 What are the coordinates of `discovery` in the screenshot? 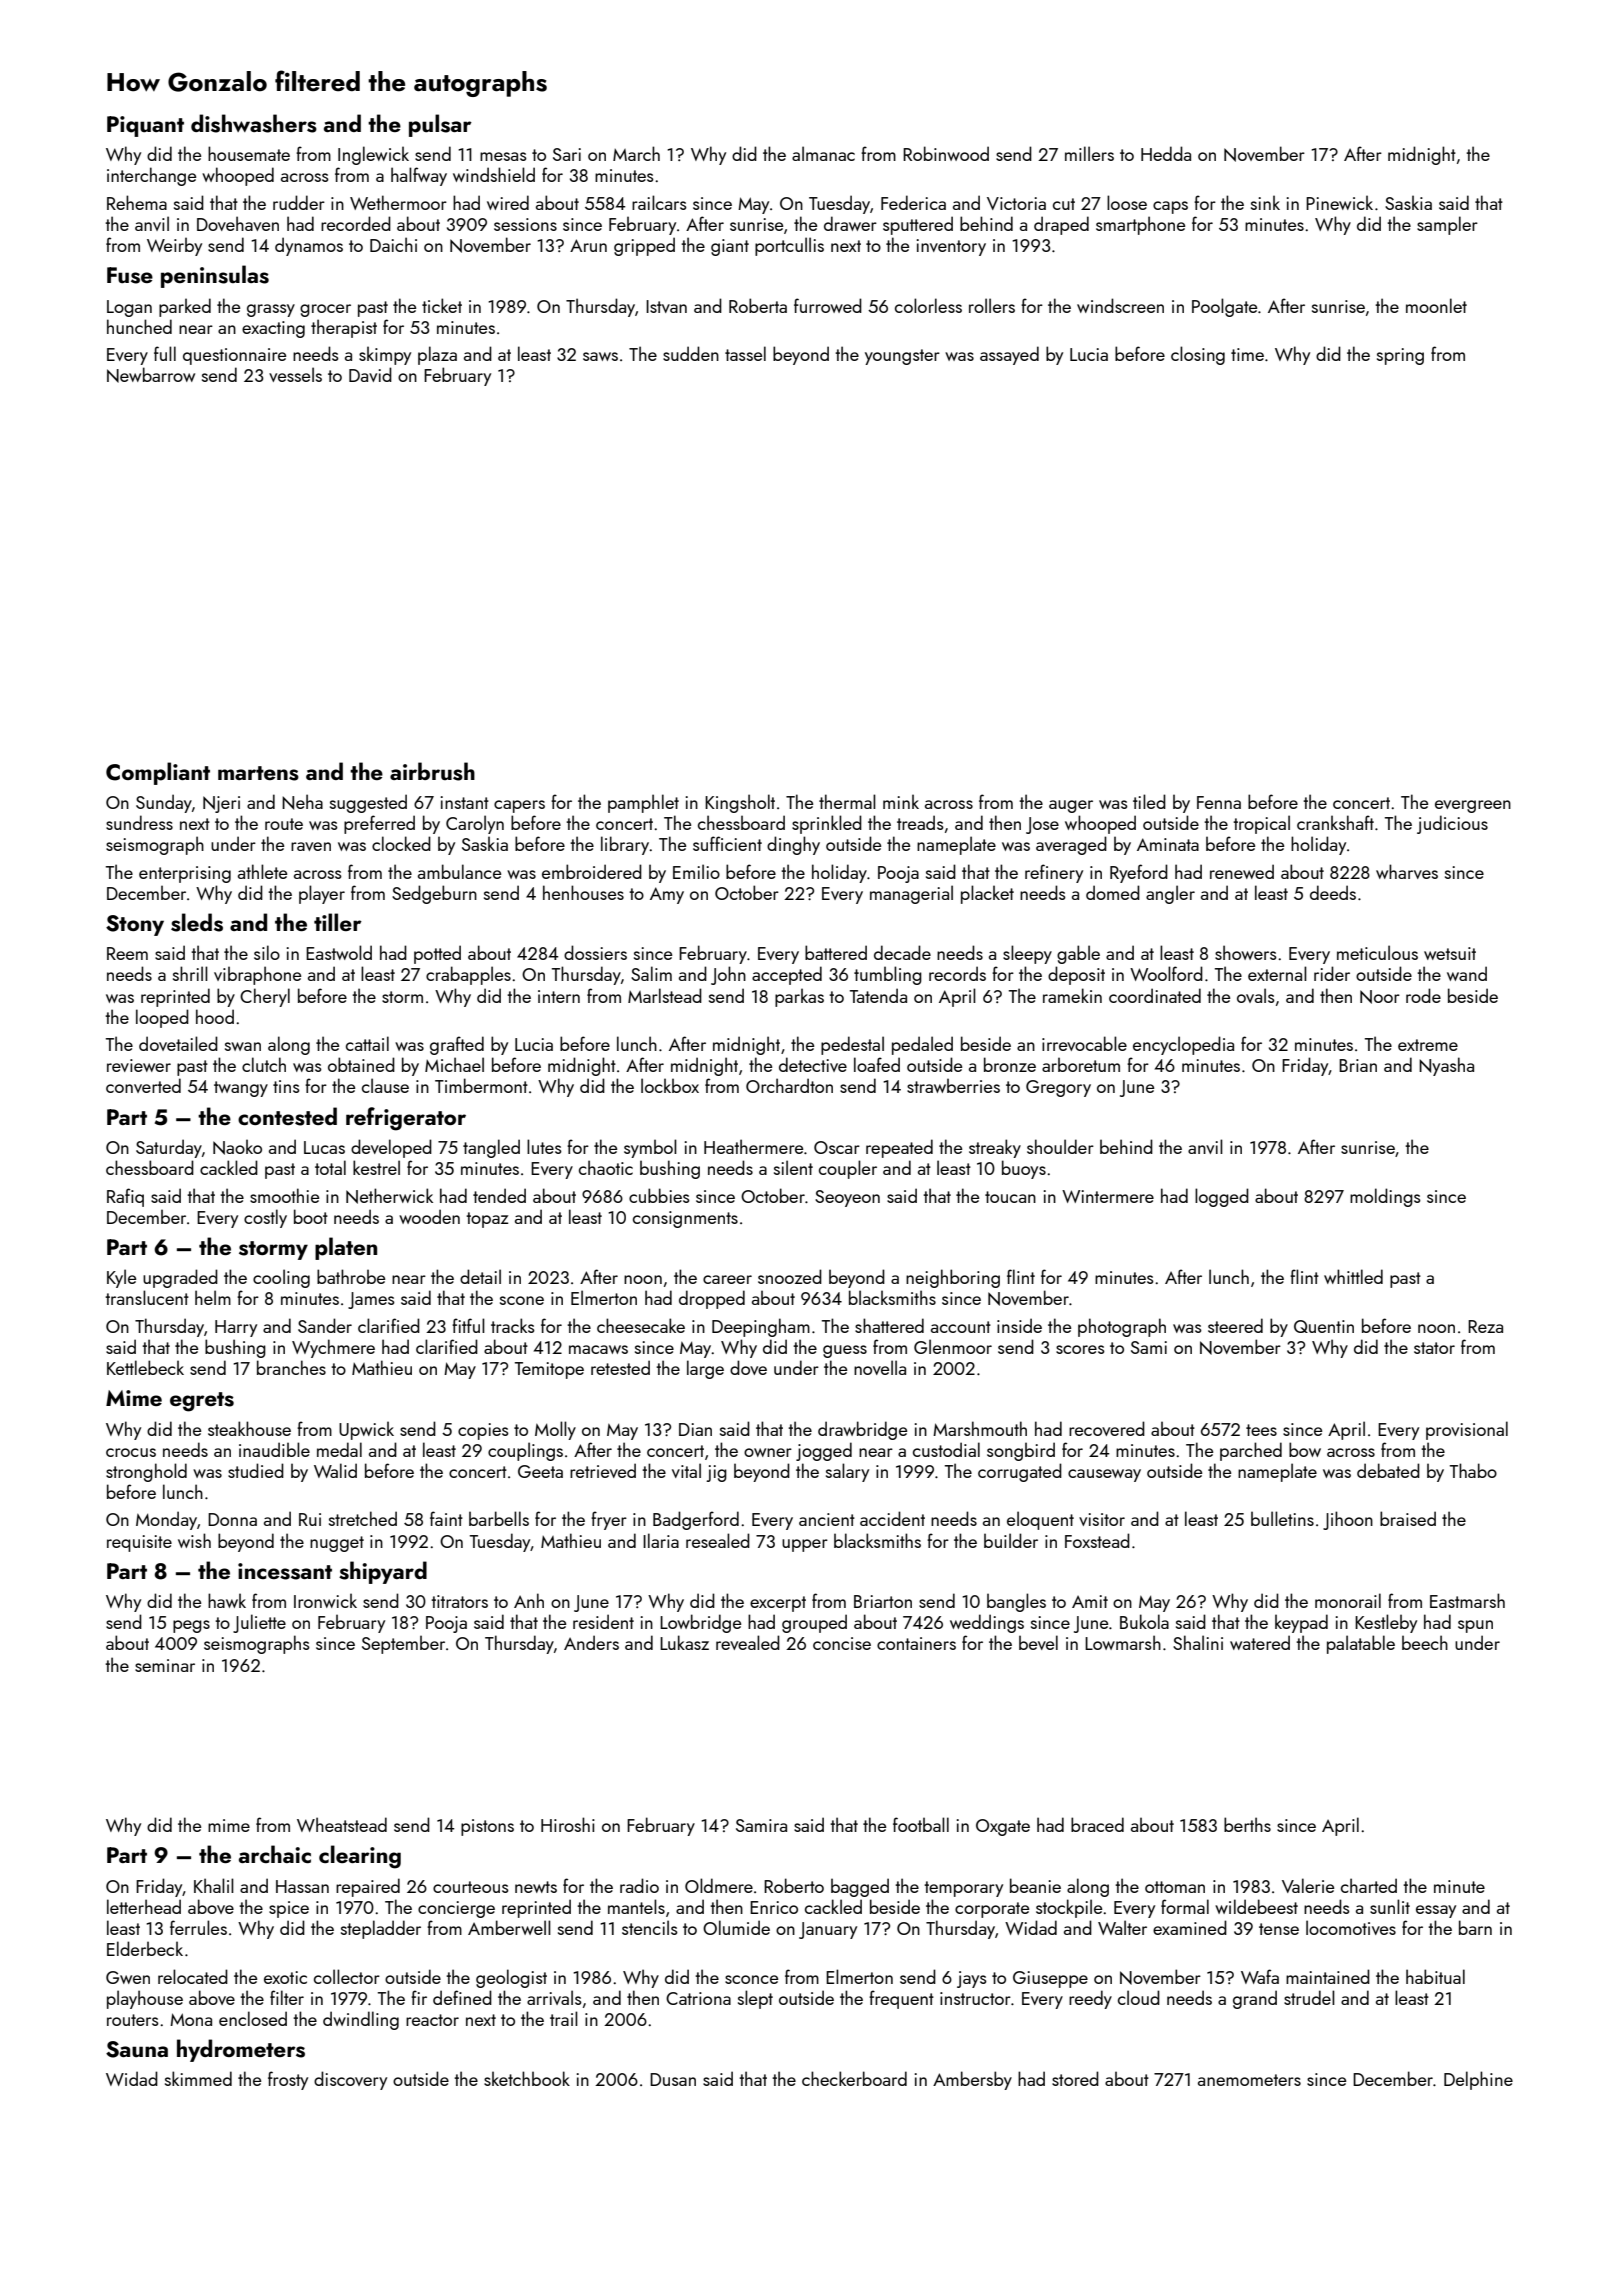 It's located at (350, 2080).
